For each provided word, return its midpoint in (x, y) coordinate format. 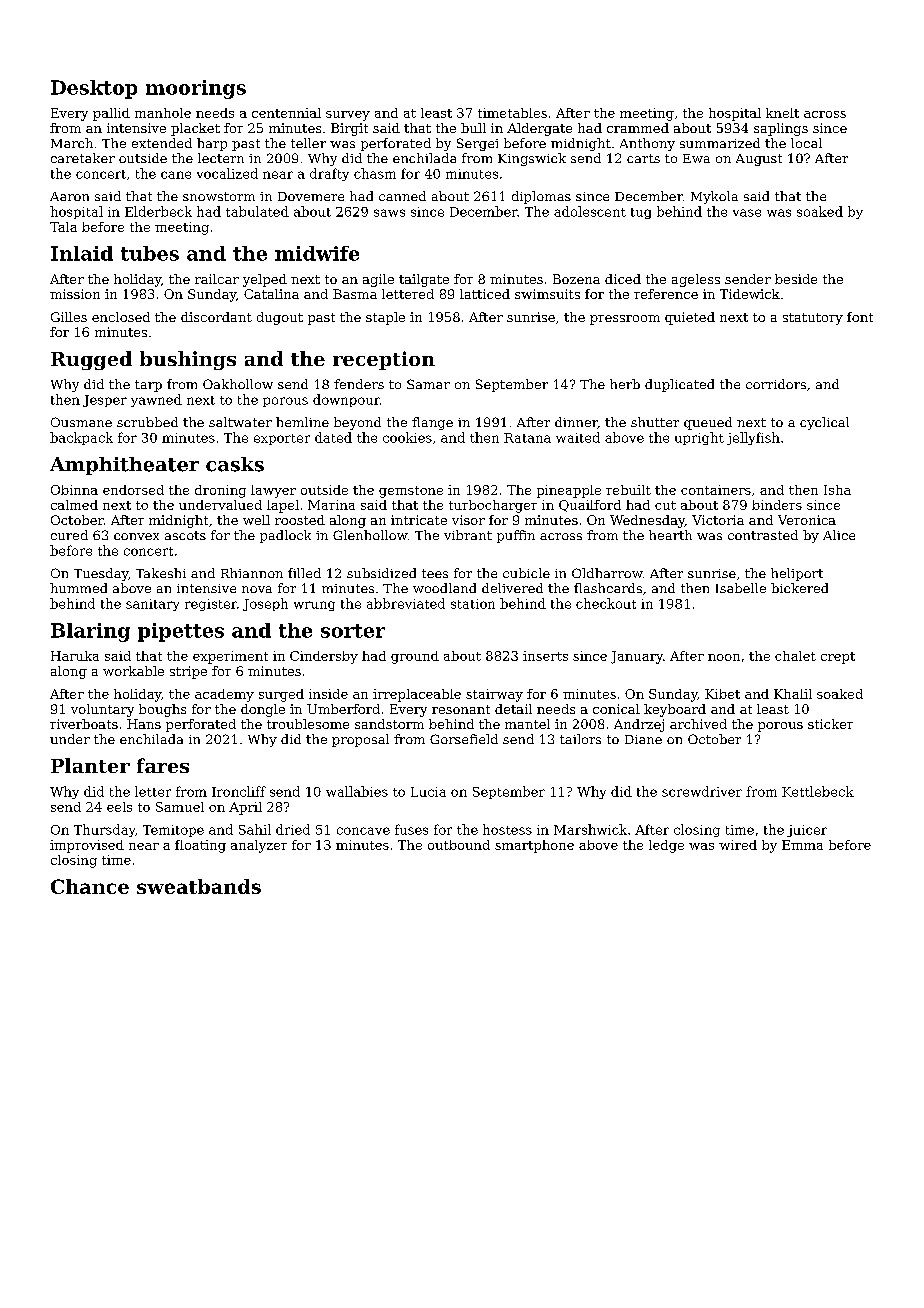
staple (385, 318)
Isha (837, 490)
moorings (196, 89)
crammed (638, 128)
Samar (428, 384)
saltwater (240, 422)
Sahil (255, 829)
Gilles (69, 317)
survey (348, 116)
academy (224, 695)
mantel (527, 724)
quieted (690, 318)
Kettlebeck (818, 791)
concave (363, 831)
